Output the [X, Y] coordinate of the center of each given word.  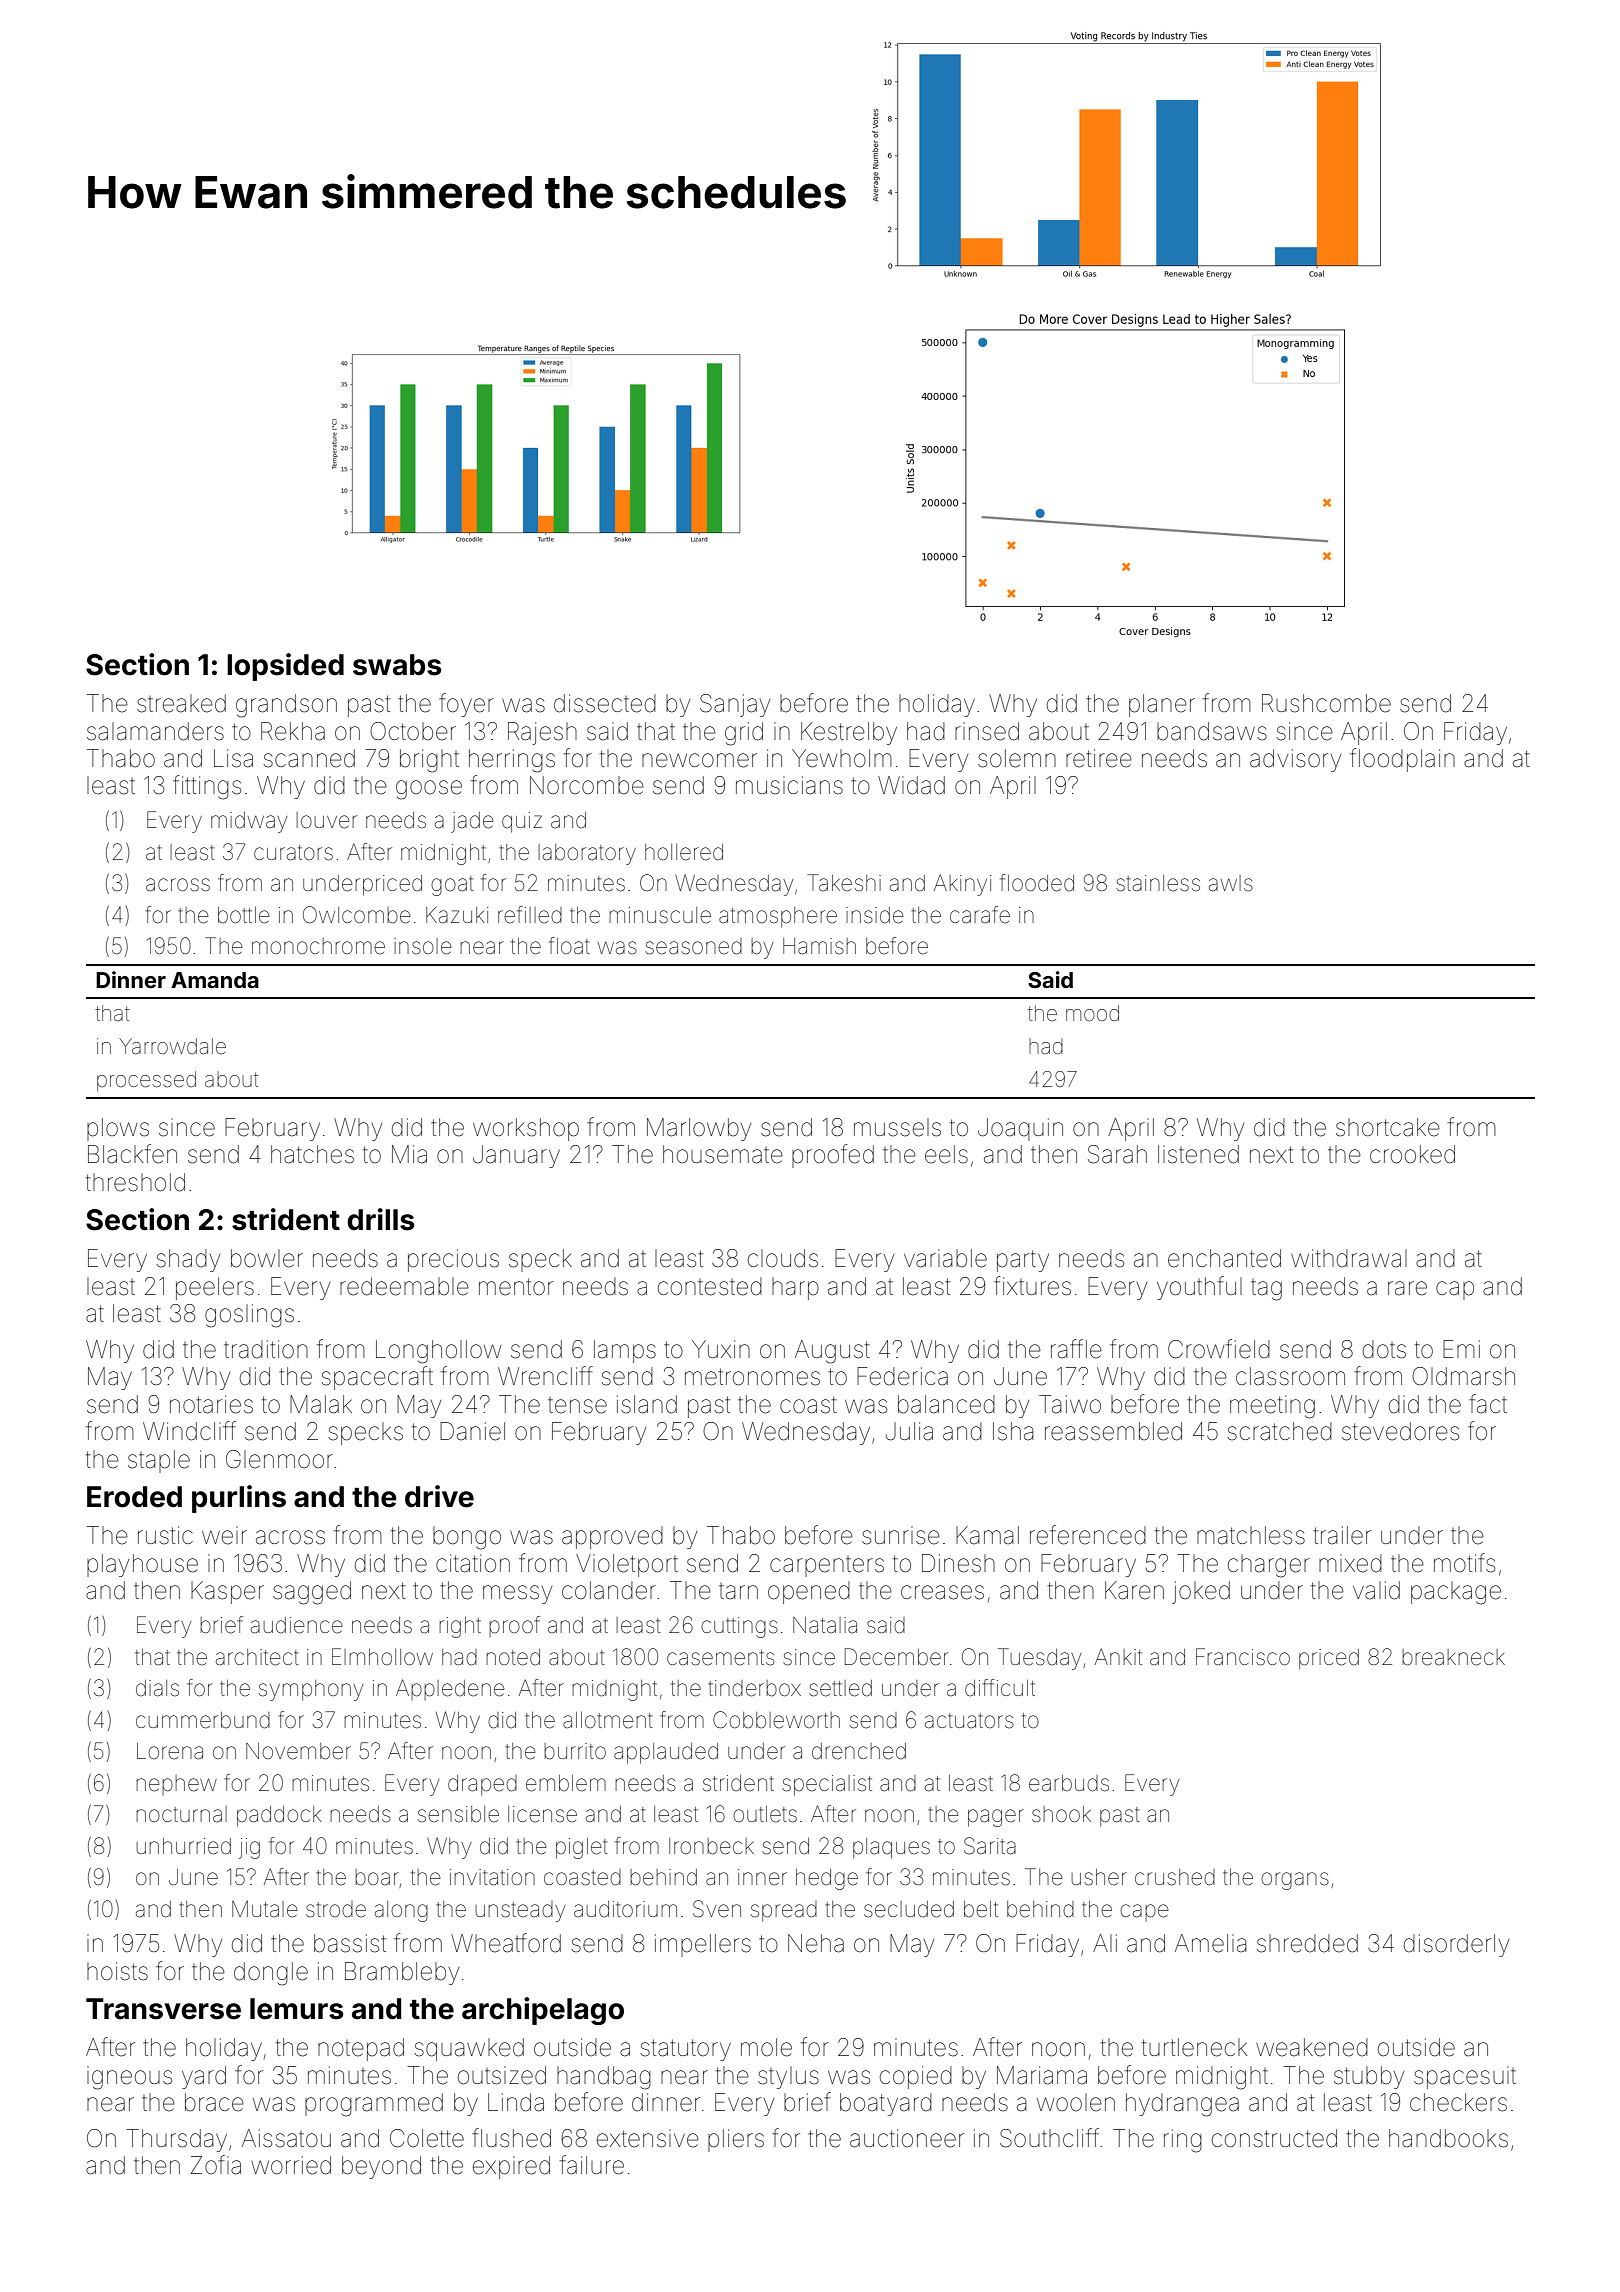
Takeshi [844, 883]
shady [188, 1260]
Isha [1013, 1431]
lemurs [297, 2009]
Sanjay [735, 705]
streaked [181, 703]
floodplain [1402, 760]
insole [423, 946]
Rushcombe [1326, 703]
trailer [1342, 1535]
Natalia [825, 1625]
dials [157, 1688]
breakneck [1453, 1657]
